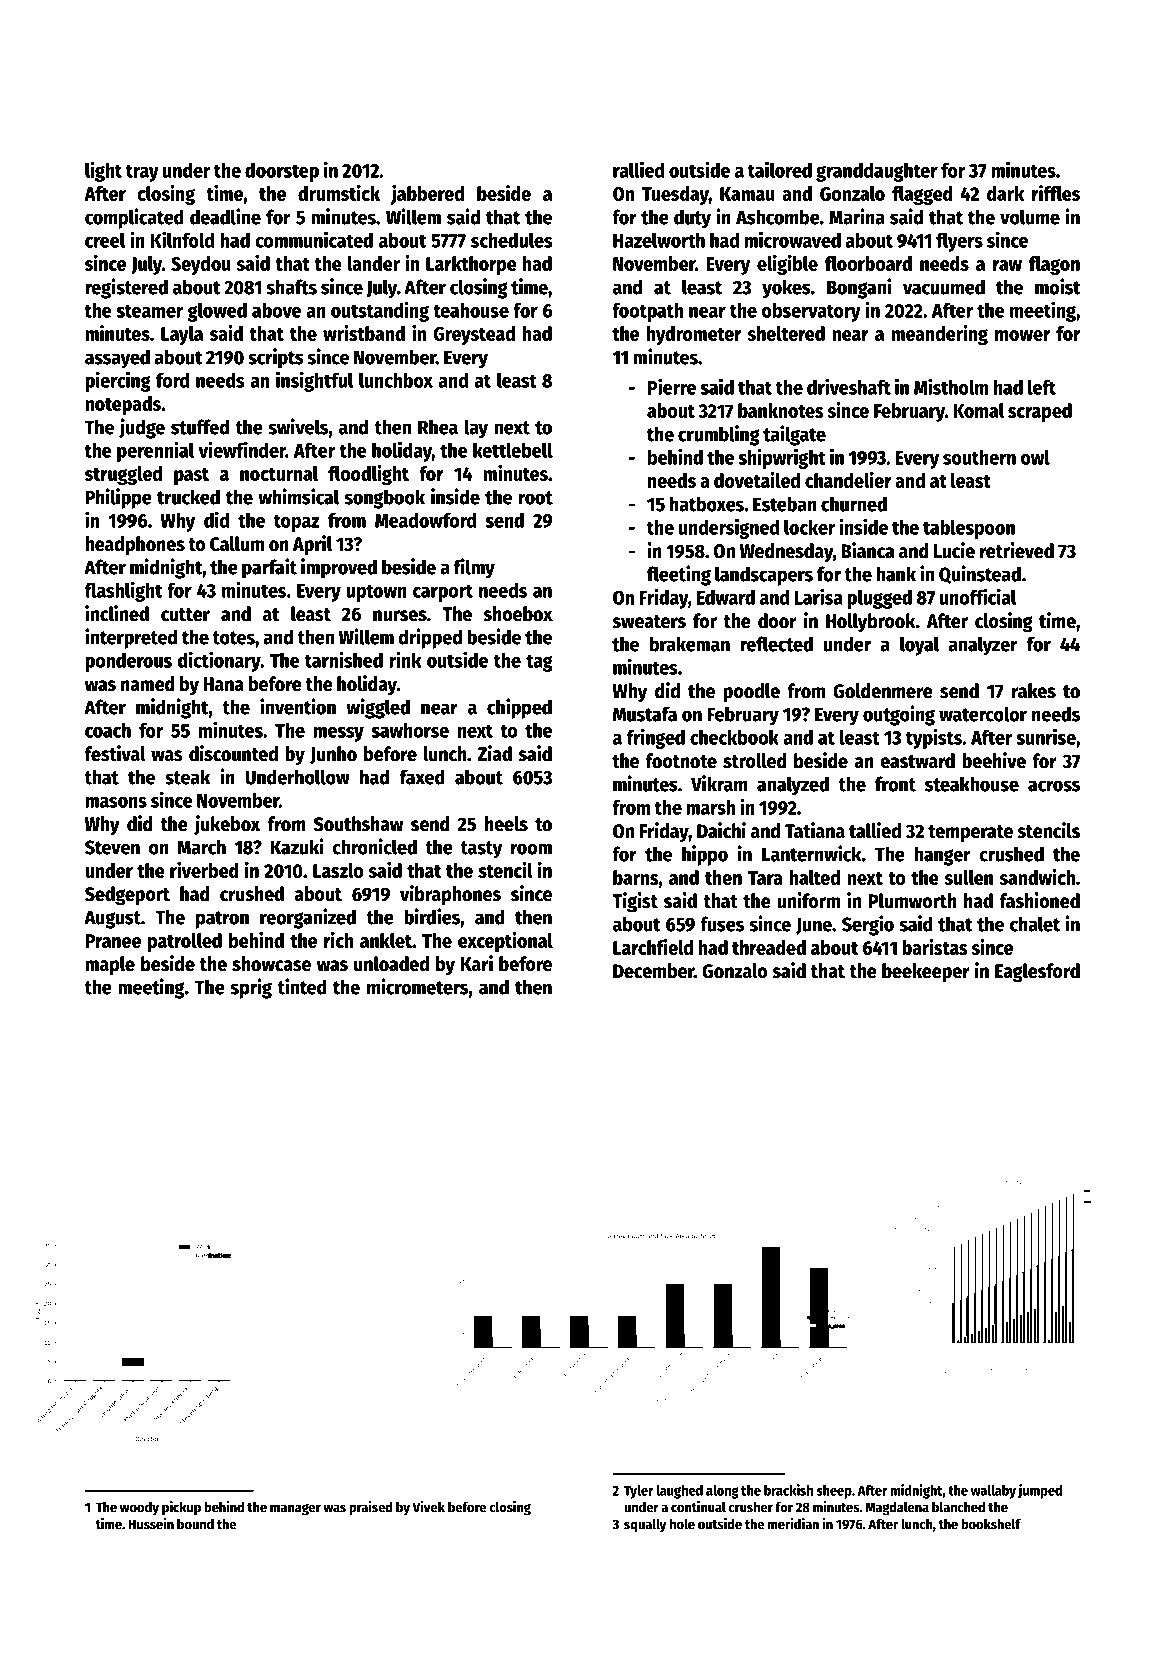  What do you see at coordinates (897, 1508) in the screenshot?
I see `Magdalena` at bounding box center [897, 1508].
